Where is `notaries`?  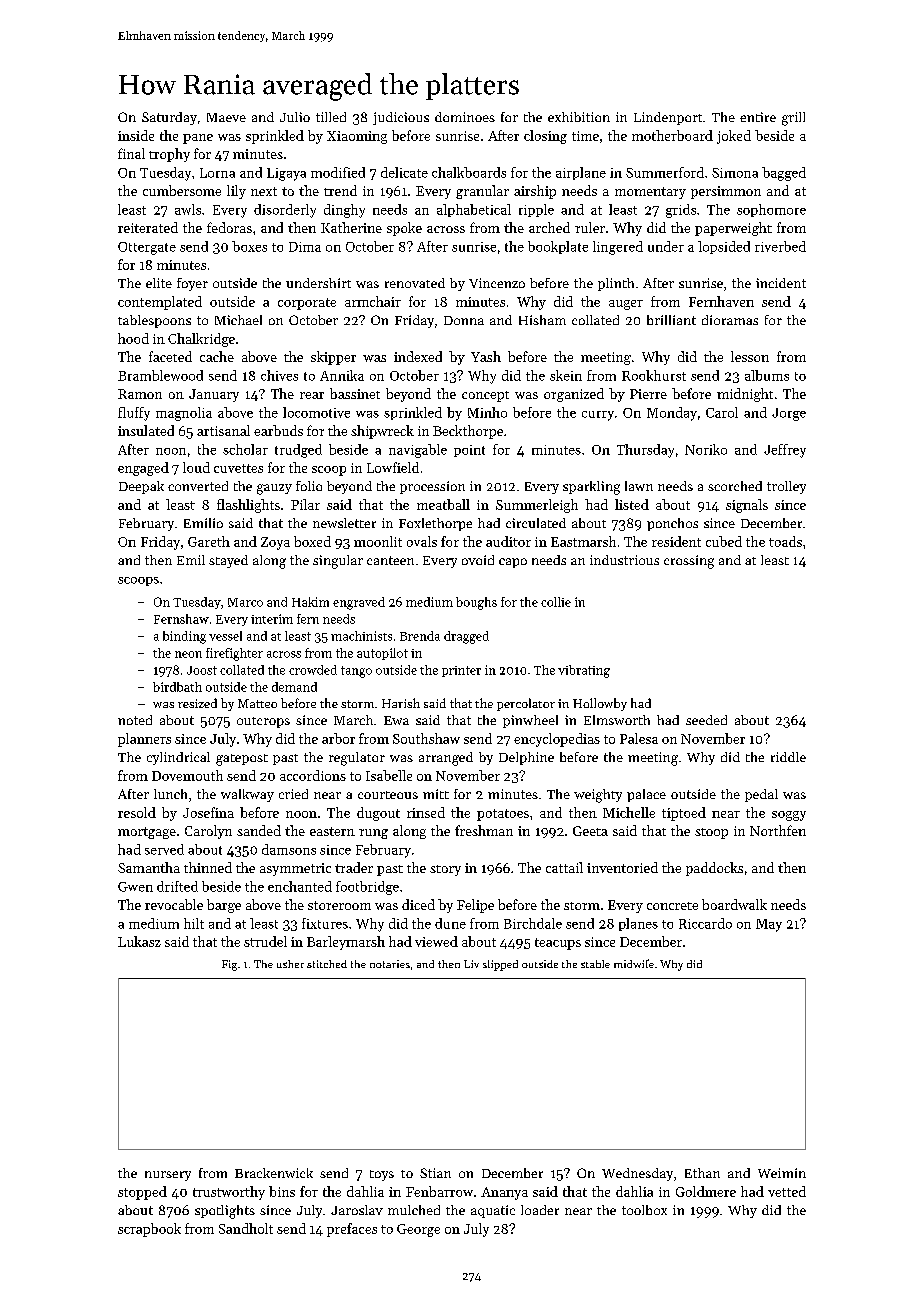
notaries is located at coordinates (390, 964).
